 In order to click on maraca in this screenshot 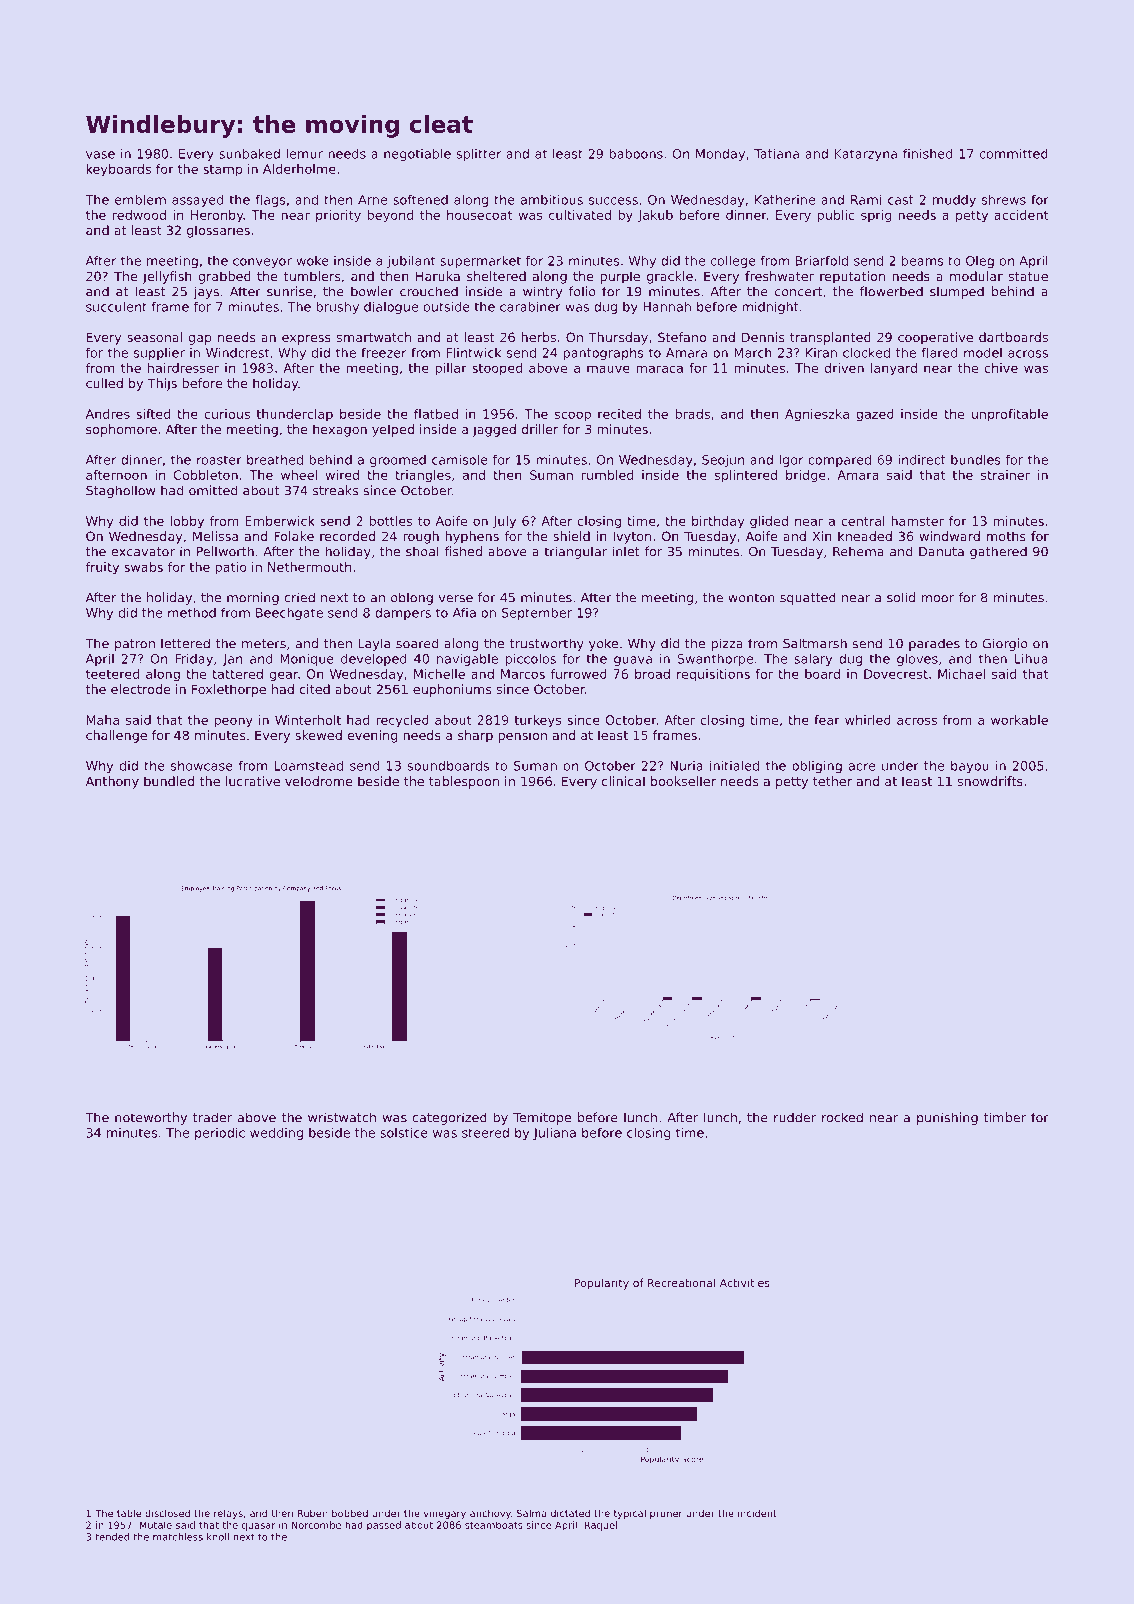, I will do `click(659, 369)`.
